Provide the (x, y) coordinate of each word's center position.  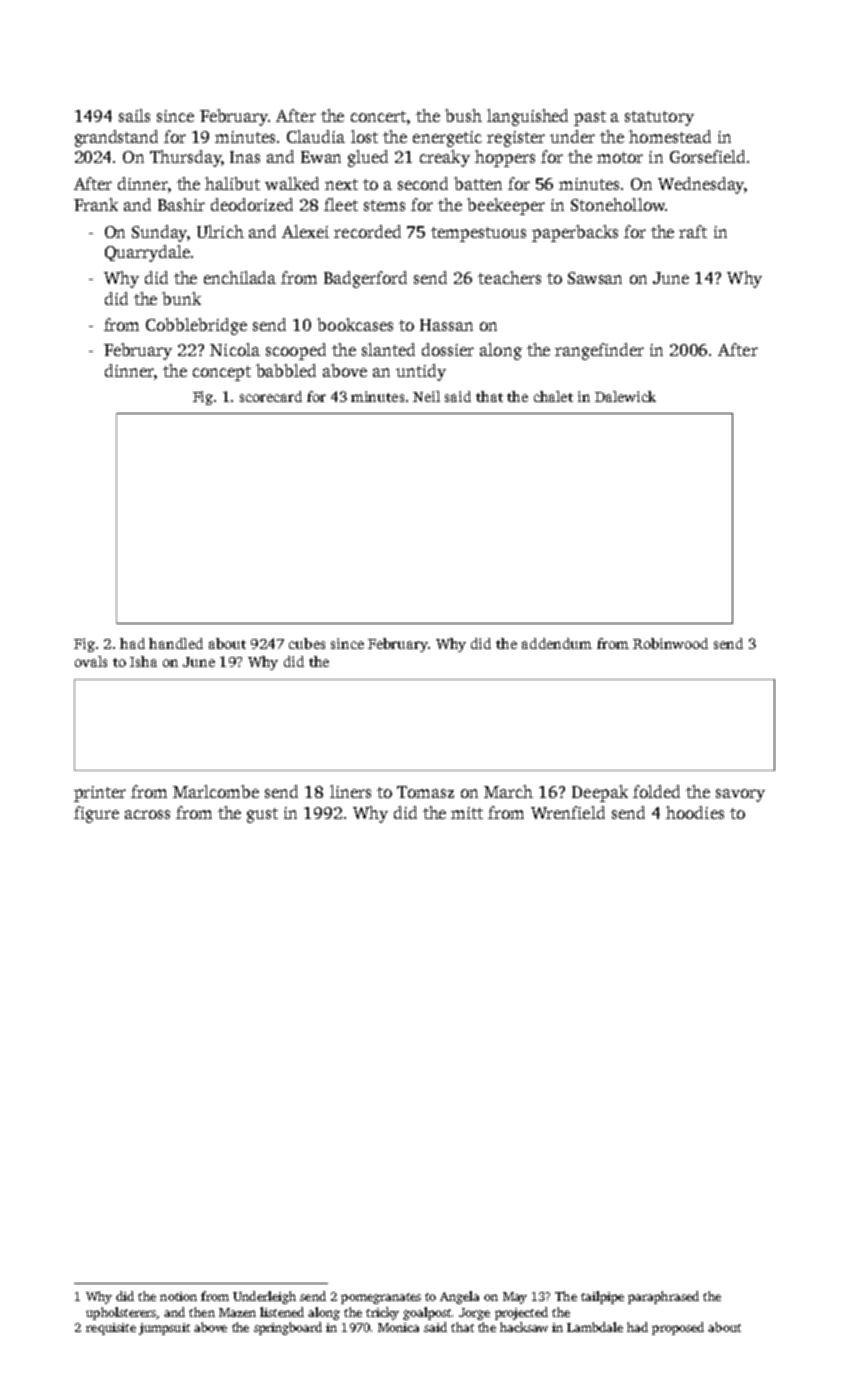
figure (96, 814)
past (590, 118)
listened (282, 1312)
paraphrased (663, 1297)
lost (364, 136)
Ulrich (220, 231)
